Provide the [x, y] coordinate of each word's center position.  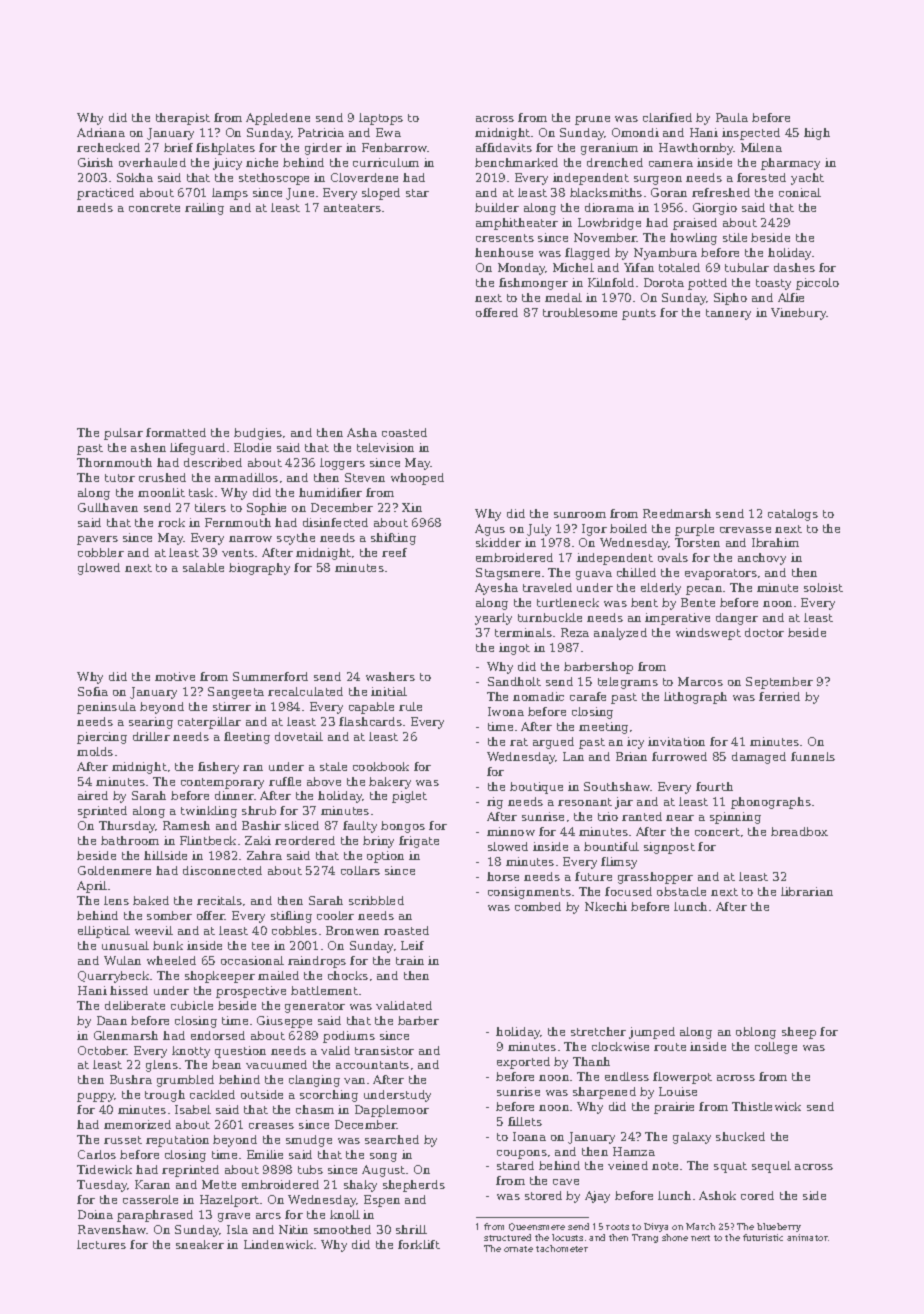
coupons [522, 1154]
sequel [771, 1167]
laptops [381, 119]
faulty [360, 827]
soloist [823, 587]
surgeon [658, 180]
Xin [412, 507]
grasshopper [655, 878]
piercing [102, 738]
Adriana [101, 132]
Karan [152, 1184]
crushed [162, 477]
